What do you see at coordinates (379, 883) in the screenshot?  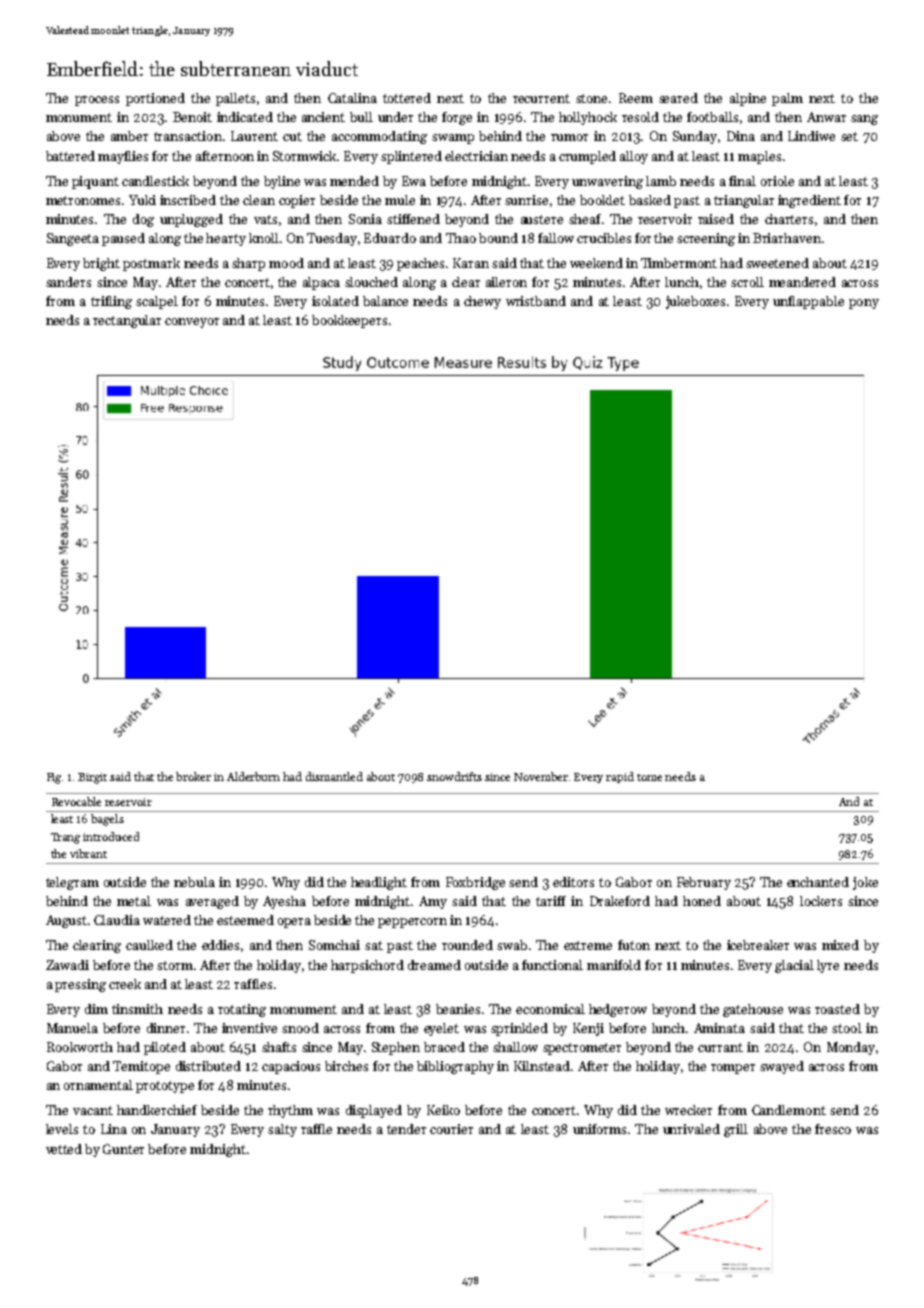 I see `headlight` at bounding box center [379, 883].
